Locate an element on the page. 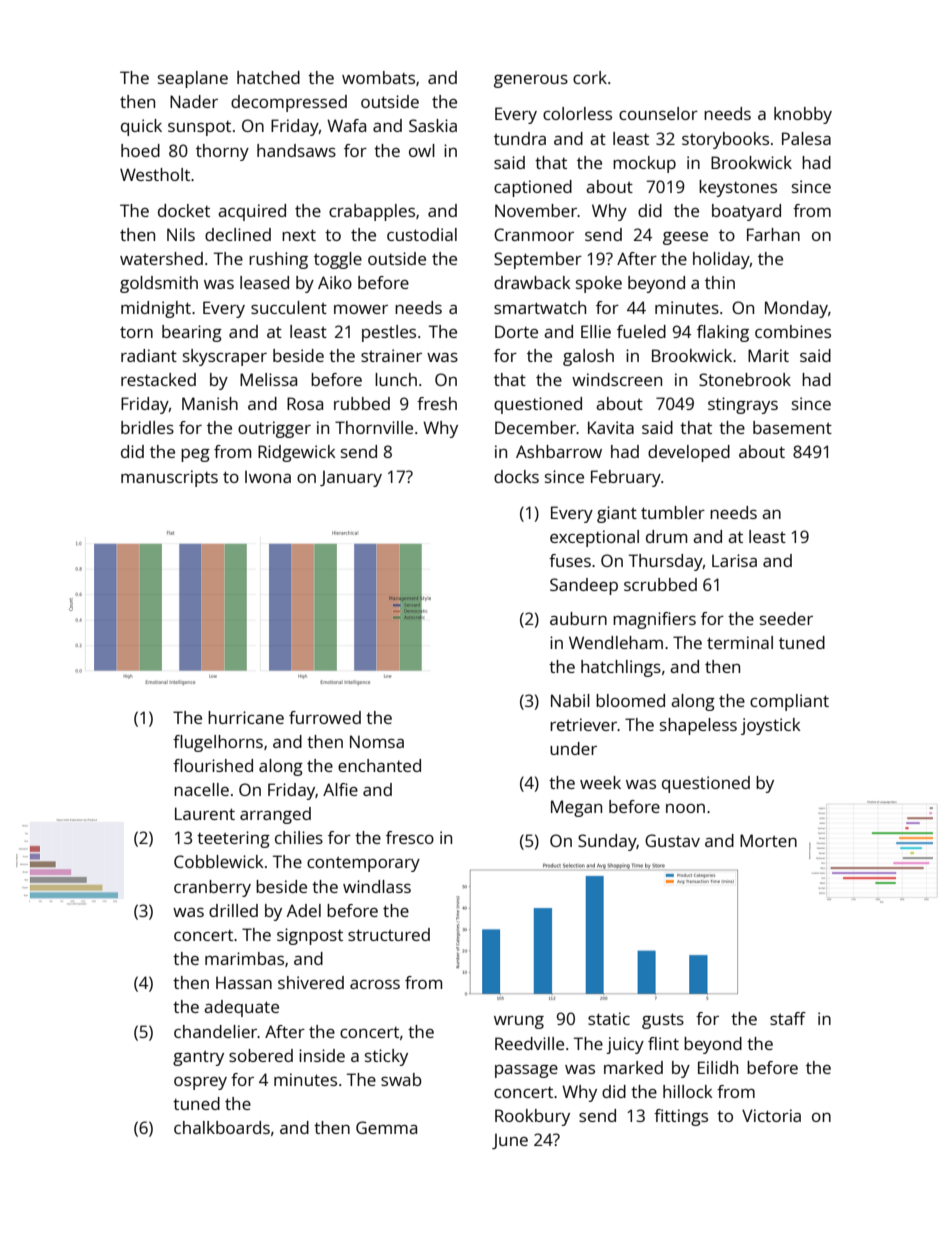  Morten is located at coordinates (768, 840).
